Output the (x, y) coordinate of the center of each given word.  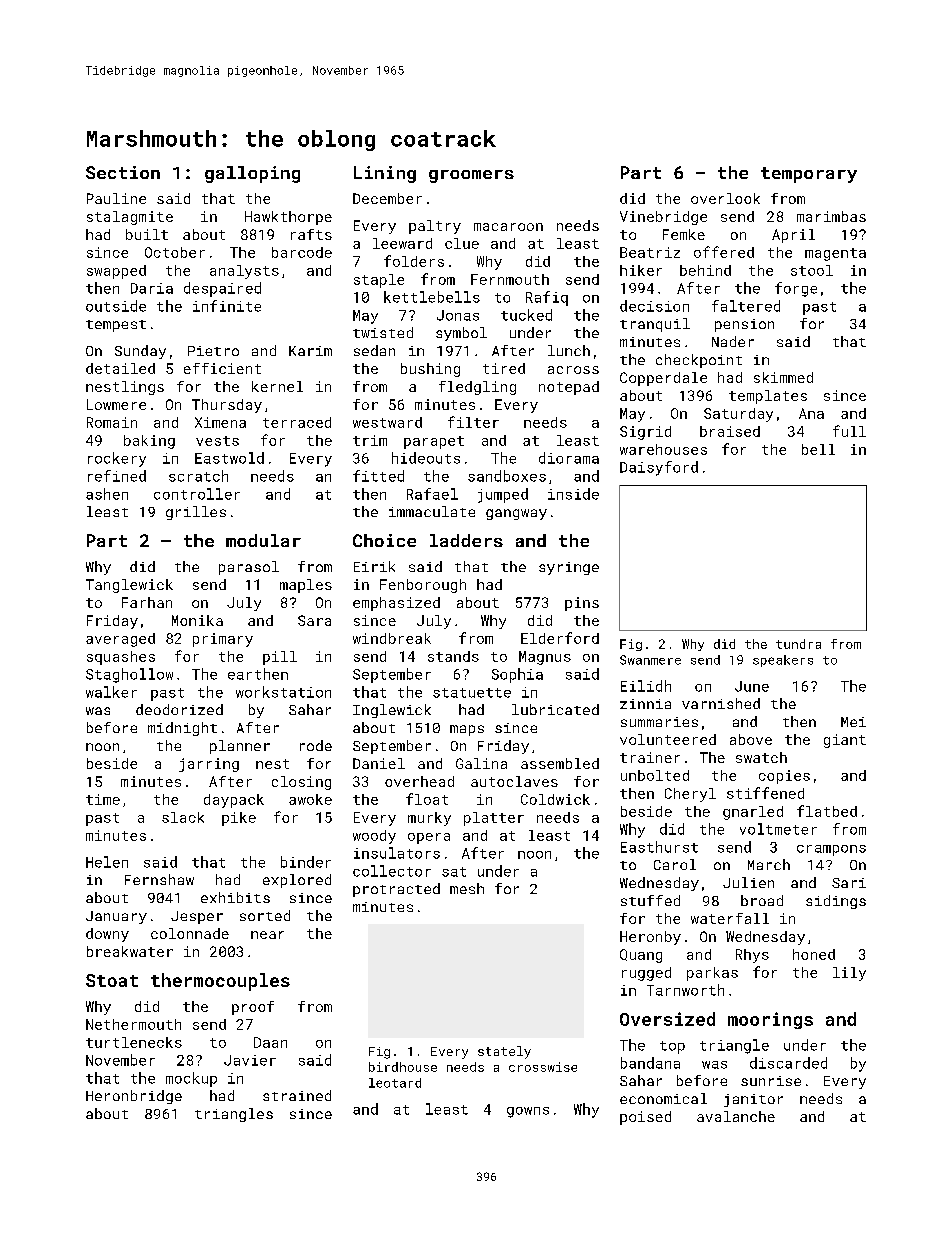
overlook (725, 198)
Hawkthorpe (288, 218)
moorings (770, 1020)
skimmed (783, 377)
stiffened (765, 793)
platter (494, 819)
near (267, 935)
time (103, 799)
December (387, 198)
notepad (569, 388)
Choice (384, 540)
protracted (396, 890)
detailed (120, 368)
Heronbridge (134, 1097)
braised (730, 431)
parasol (249, 568)
